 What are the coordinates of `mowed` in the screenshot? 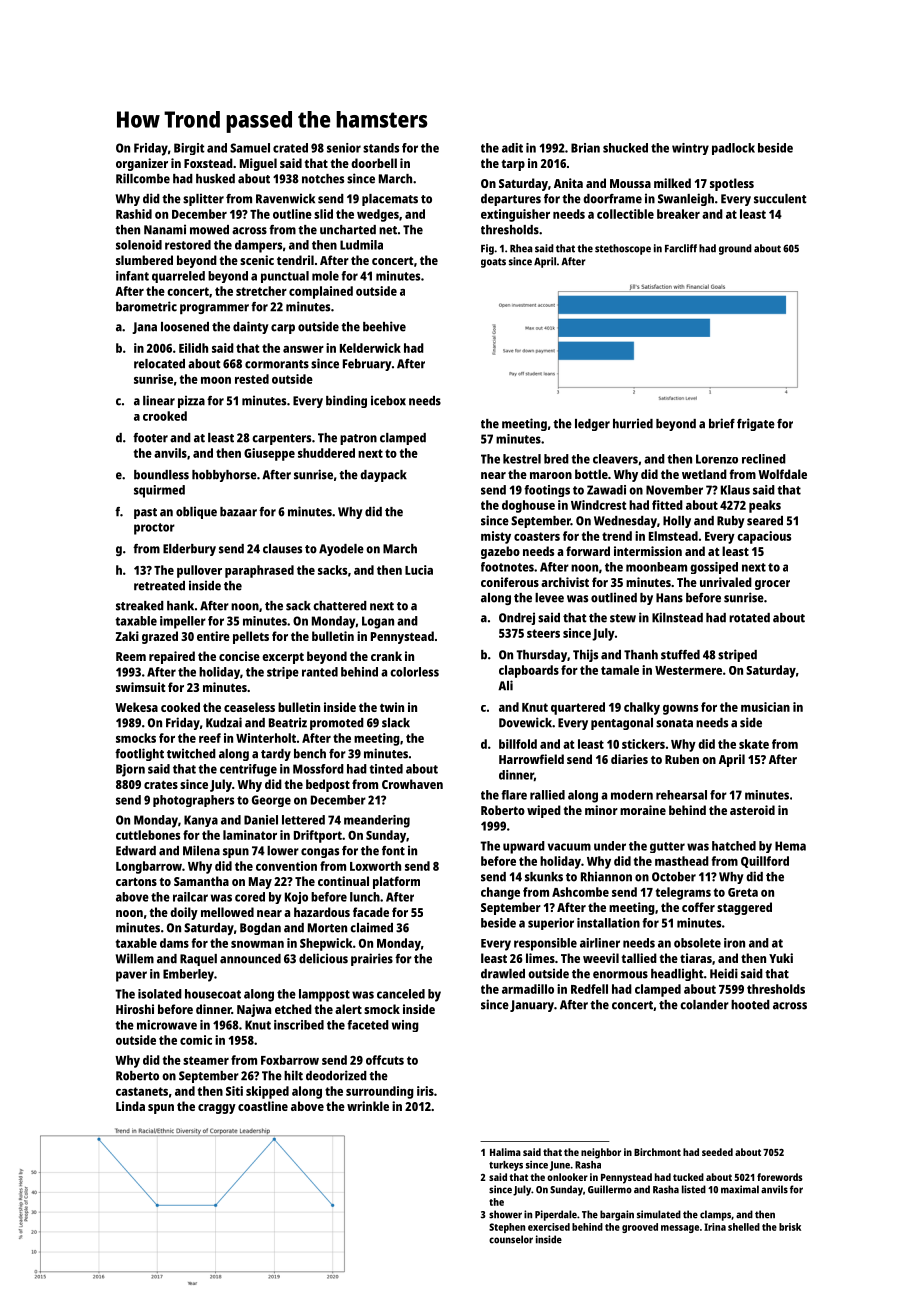 It's located at (209, 230).
